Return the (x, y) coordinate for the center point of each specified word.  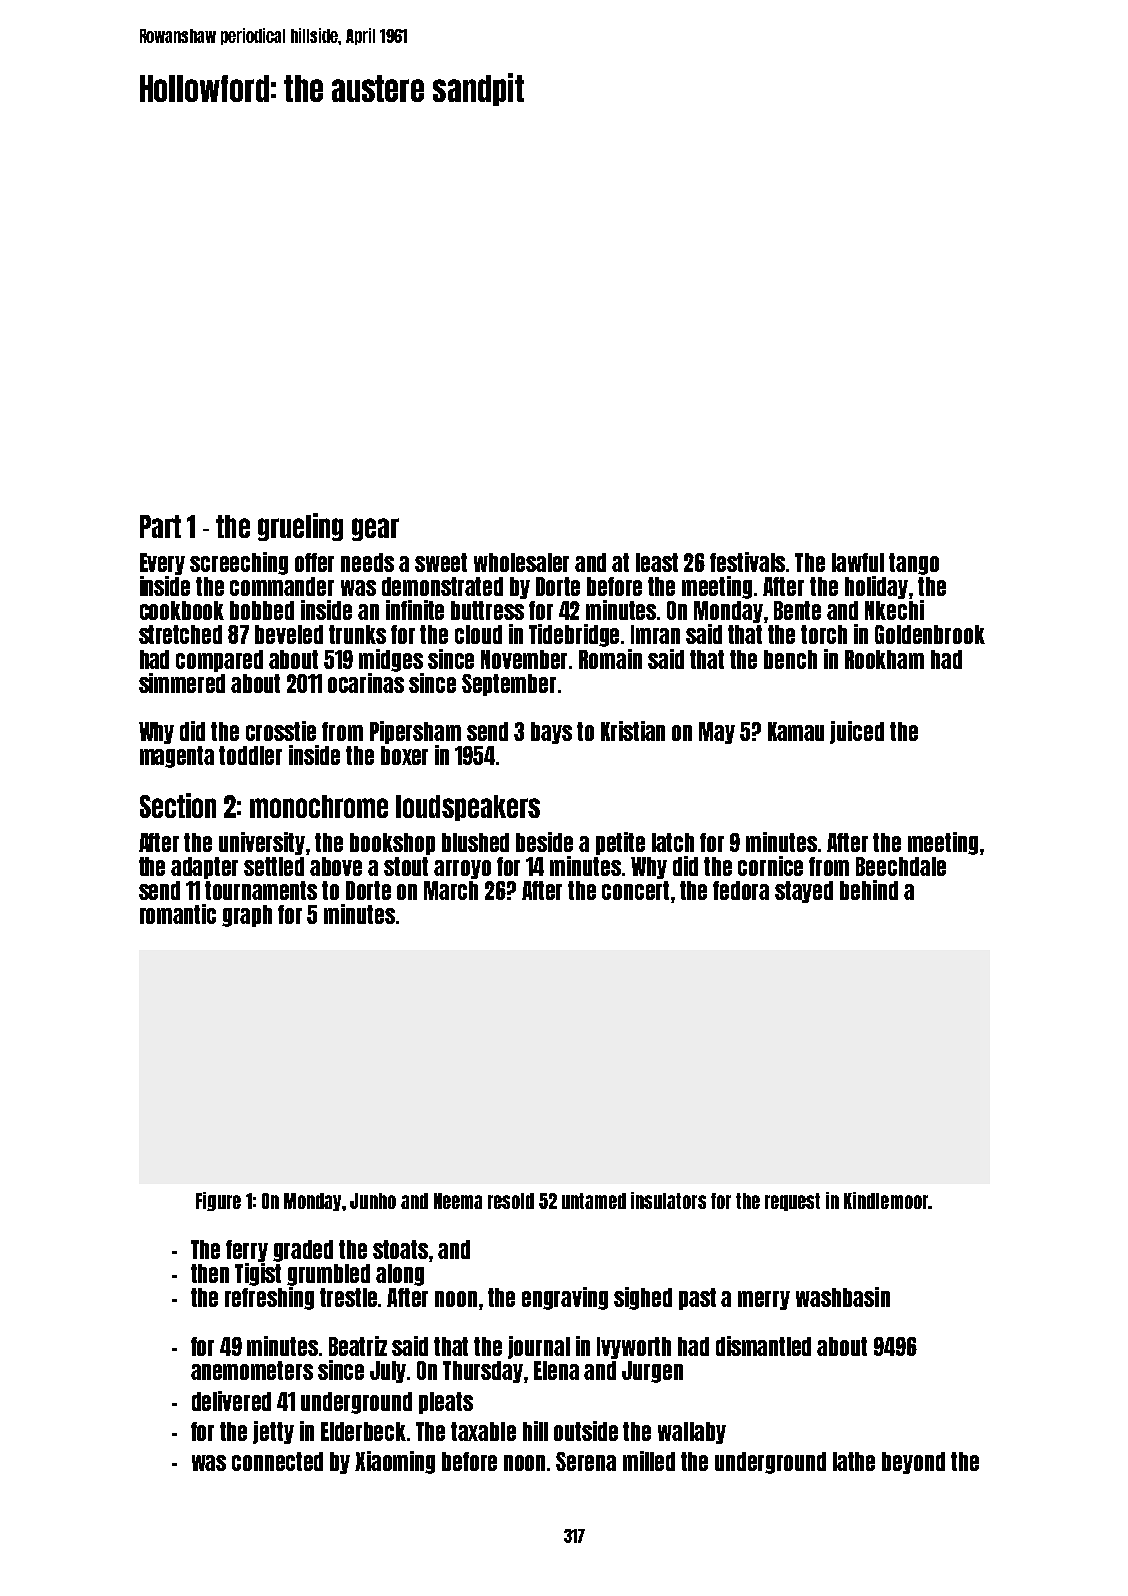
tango (914, 564)
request (792, 1202)
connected (277, 1461)
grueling (300, 527)
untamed (594, 1201)
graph (247, 916)
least (657, 562)
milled (649, 1461)
